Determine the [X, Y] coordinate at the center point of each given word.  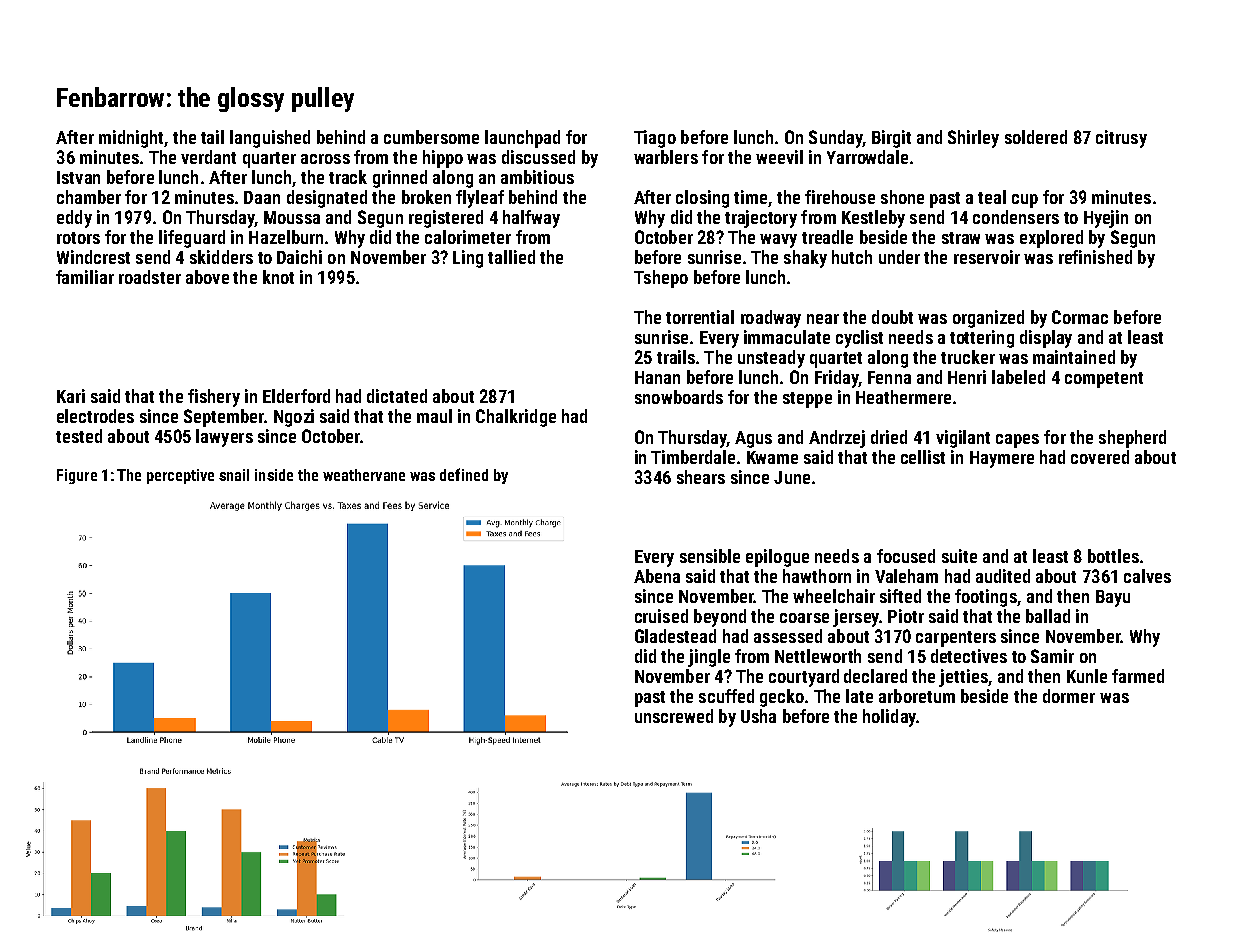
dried [889, 437]
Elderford [296, 396]
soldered [1036, 137]
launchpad [522, 139]
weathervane [364, 475]
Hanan [657, 377]
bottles [1113, 556]
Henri [967, 377]
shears [701, 477]
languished [270, 139]
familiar [85, 277]
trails [676, 357]
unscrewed [674, 716]
